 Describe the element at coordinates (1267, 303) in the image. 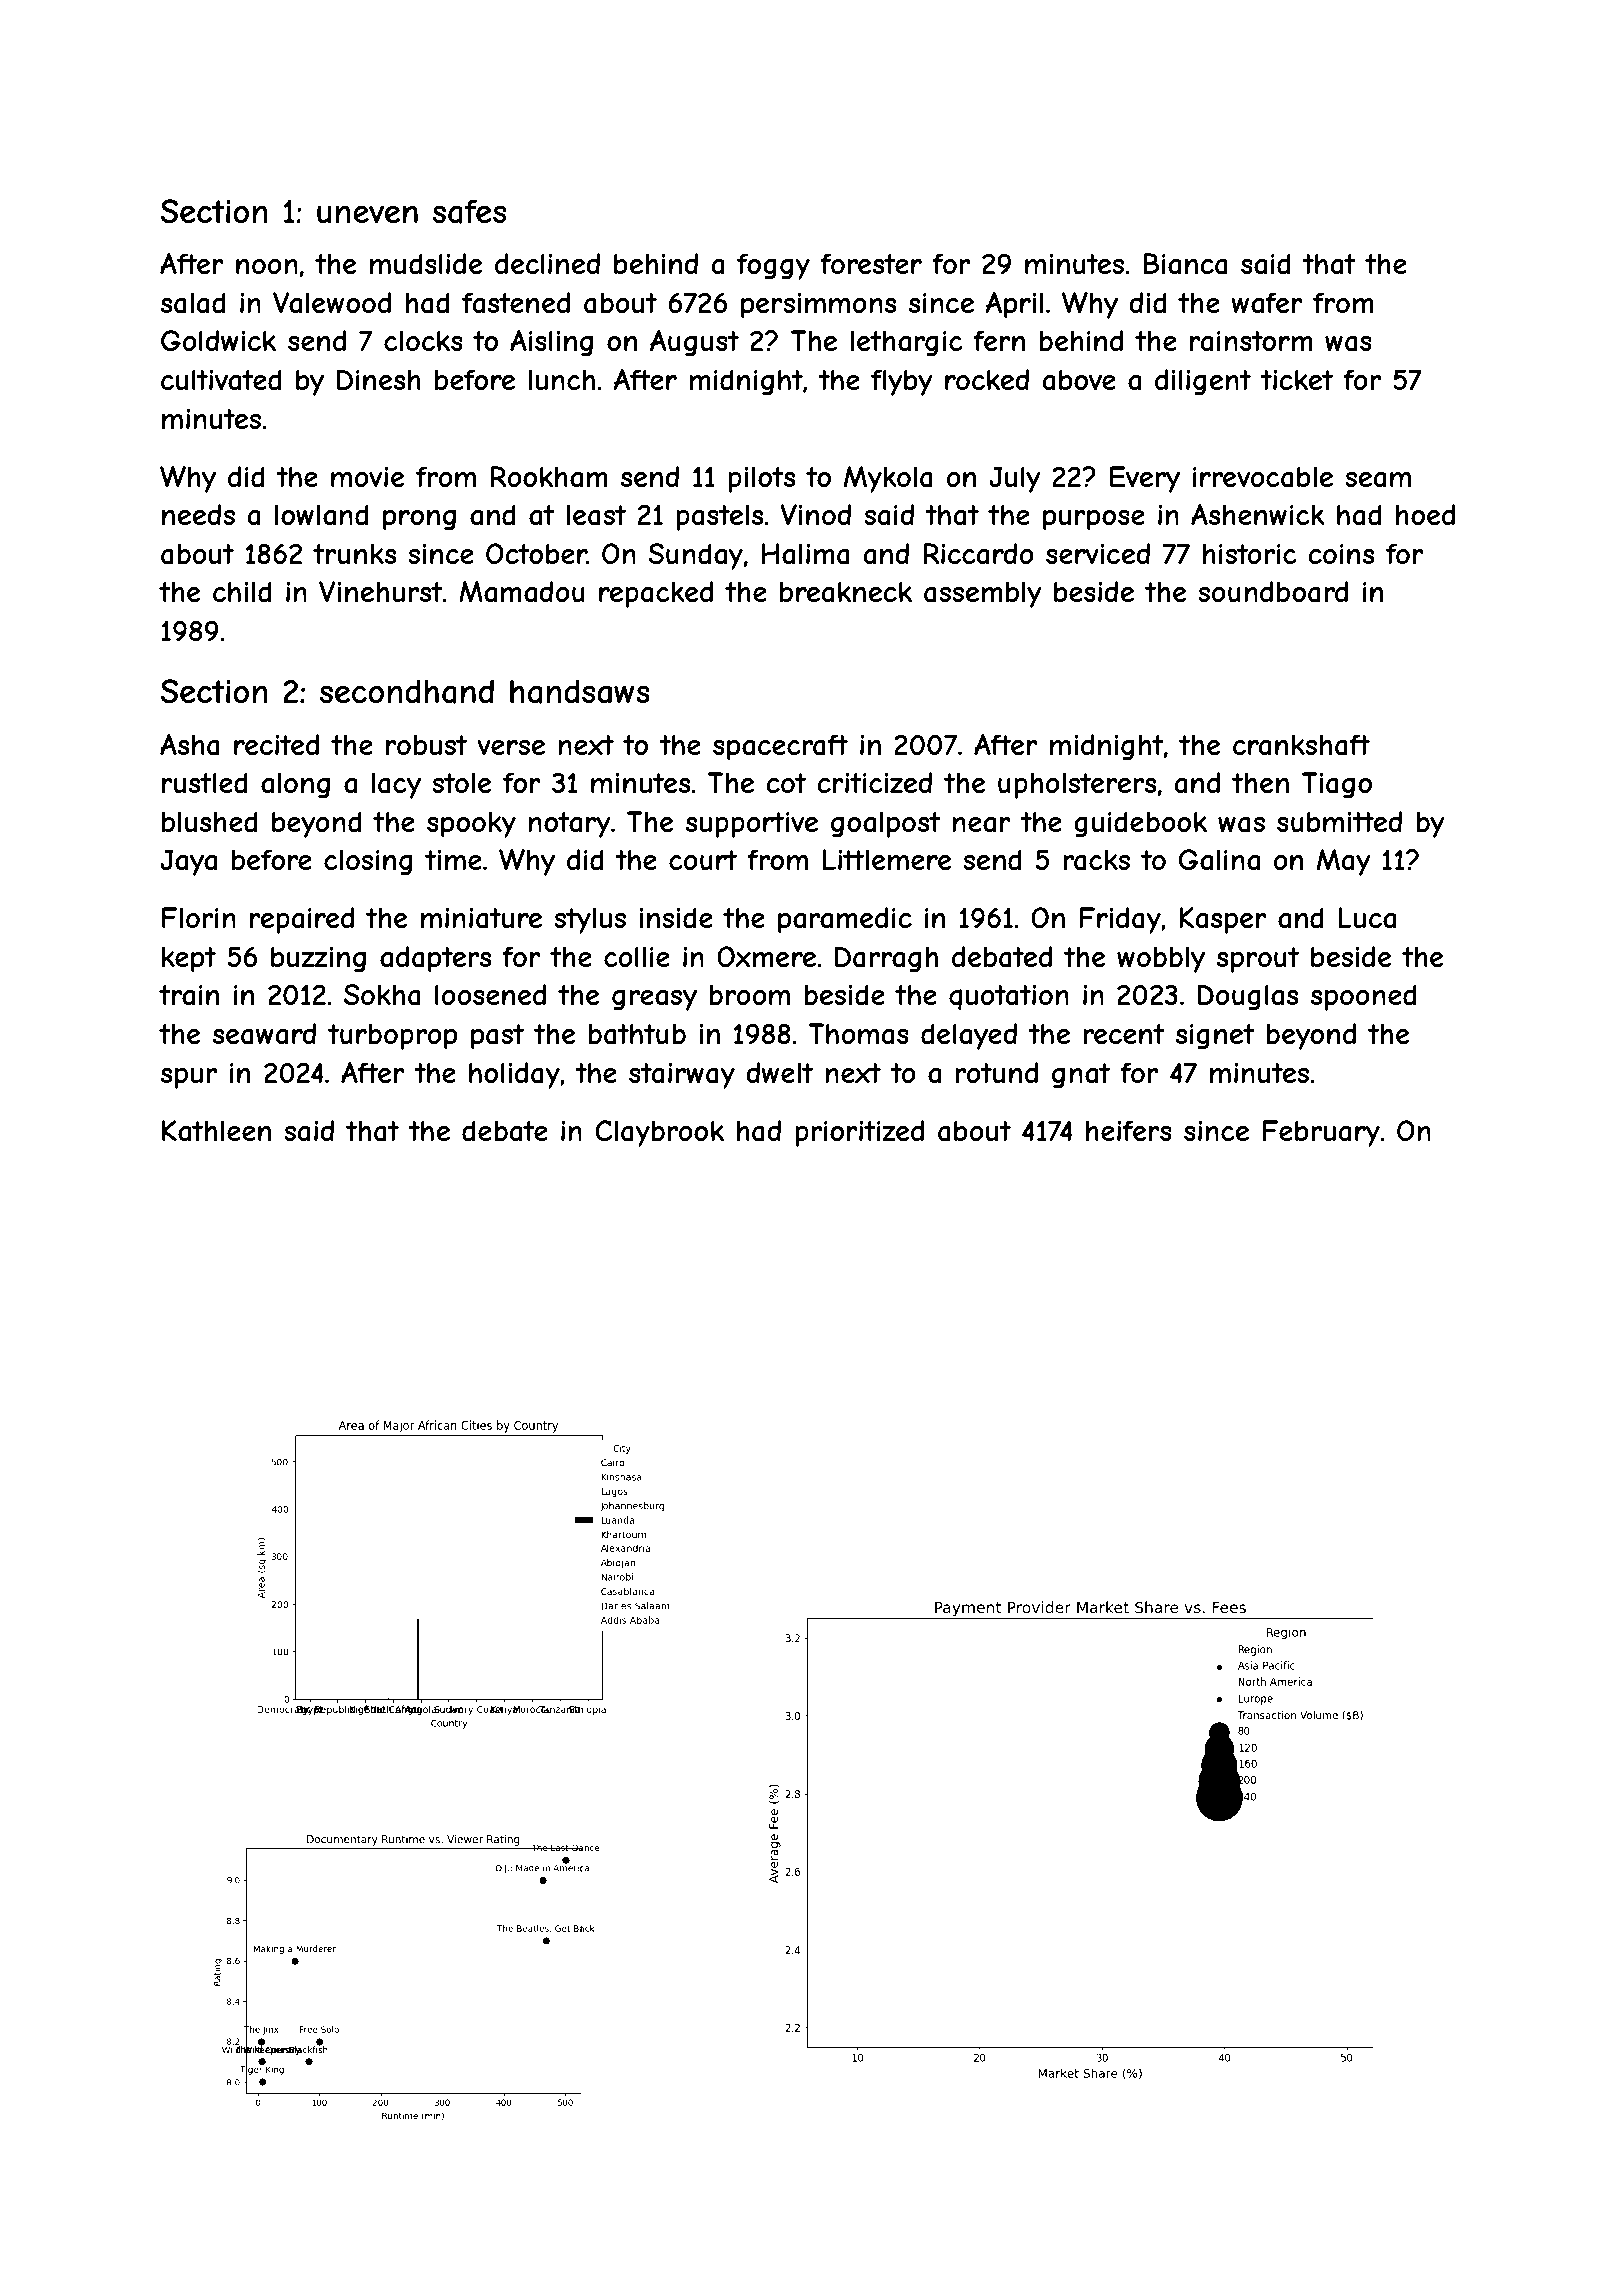

I see `wafer` at that location.
